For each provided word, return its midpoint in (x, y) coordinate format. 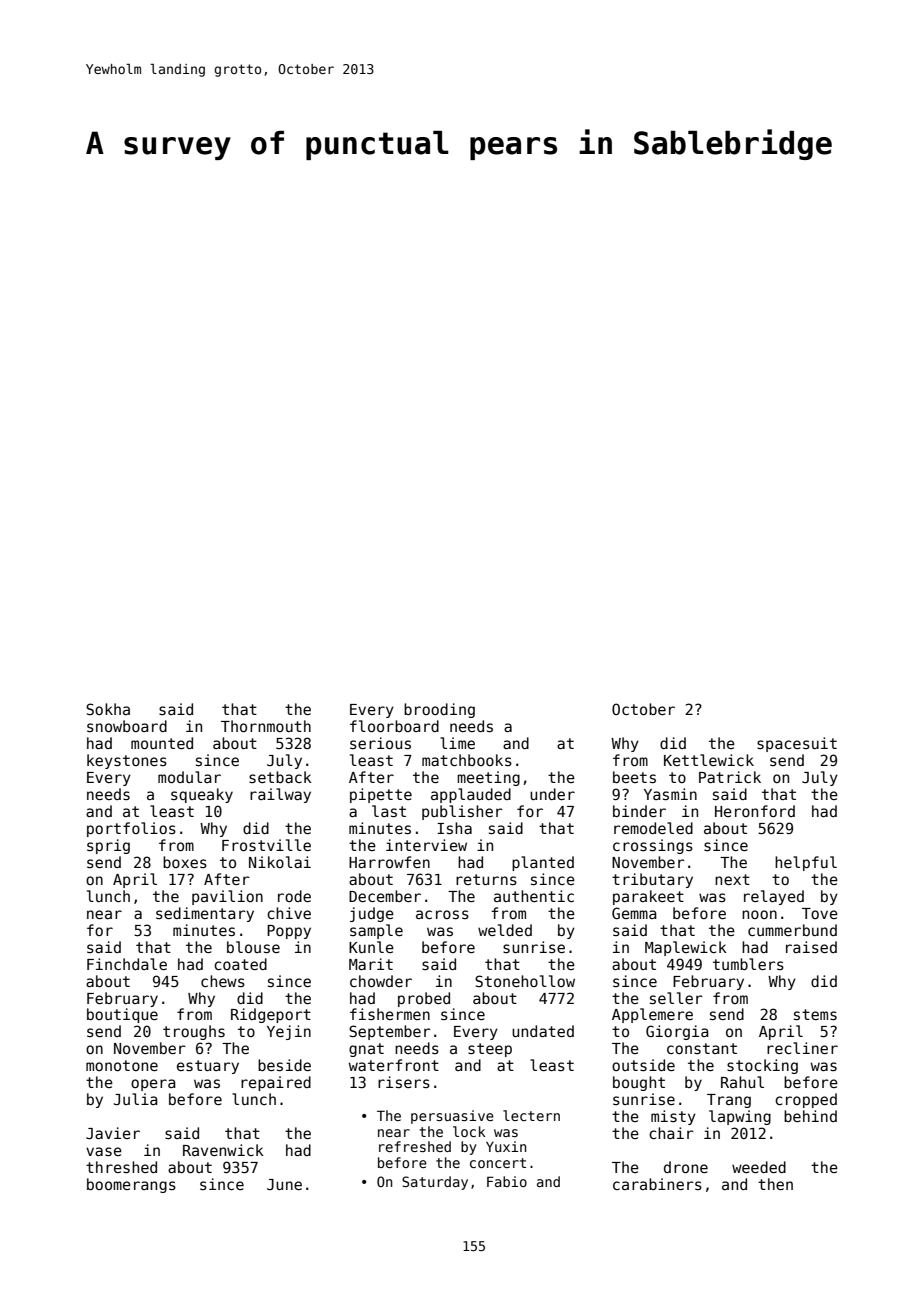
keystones (127, 761)
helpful (806, 863)
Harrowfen (389, 862)
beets (634, 777)
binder (639, 811)
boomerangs (131, 1185)
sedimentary (205, 914)
